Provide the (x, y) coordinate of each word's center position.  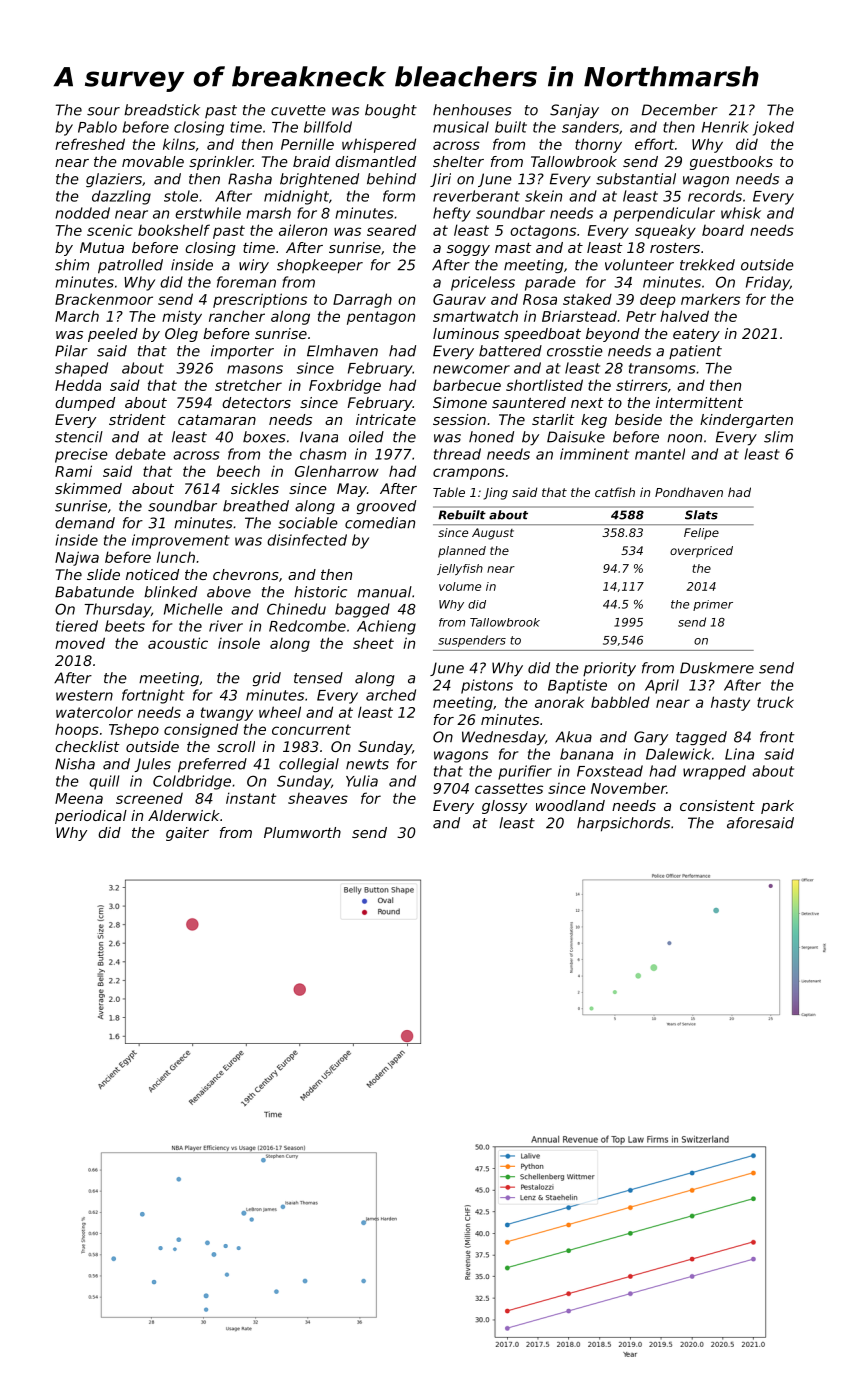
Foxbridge (345, 386)
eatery (696, 335)
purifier (525, 772)
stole (181, 196)
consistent (717, 805)
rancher (237, 316)
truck (775, 702)
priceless (483, 283)
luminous (466, 333)
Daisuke (576, 437)
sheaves (318, 798)
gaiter (187, 834)
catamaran (217, 420)
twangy (227, 714)
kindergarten (746, 421)
